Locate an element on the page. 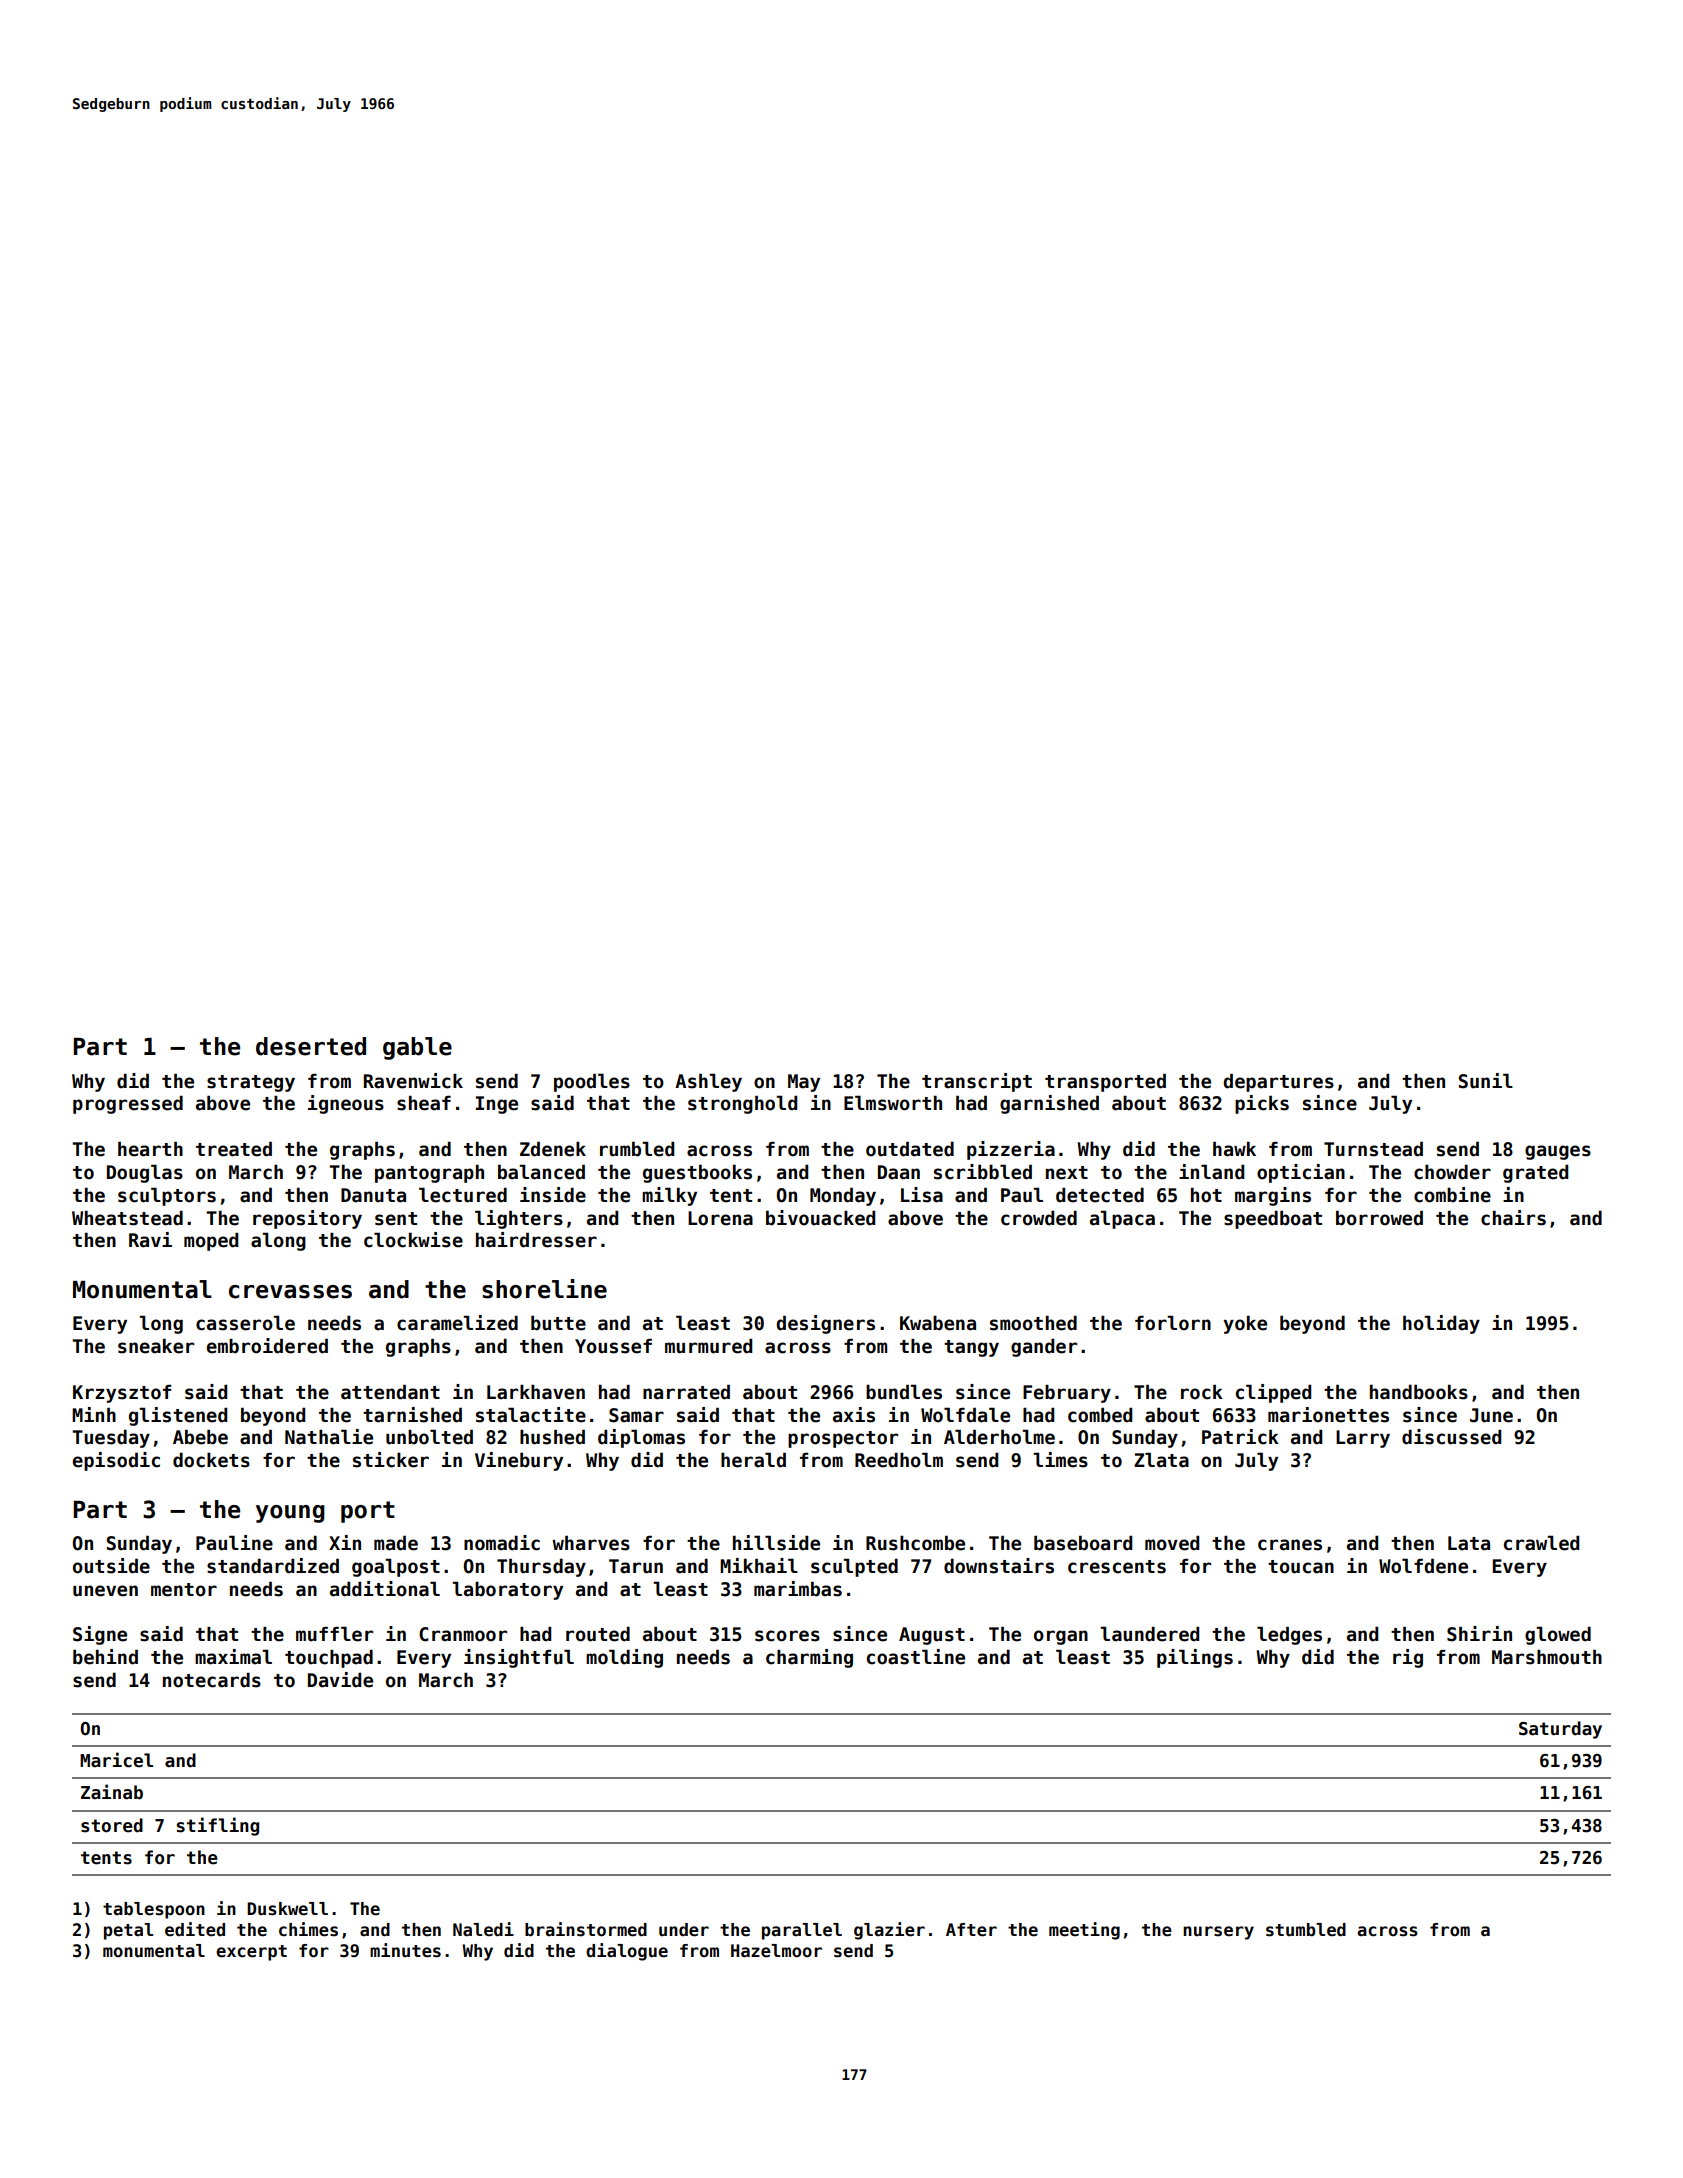 This image has width=1683, height=2178. June is located at coordinates (1491, 1415).
